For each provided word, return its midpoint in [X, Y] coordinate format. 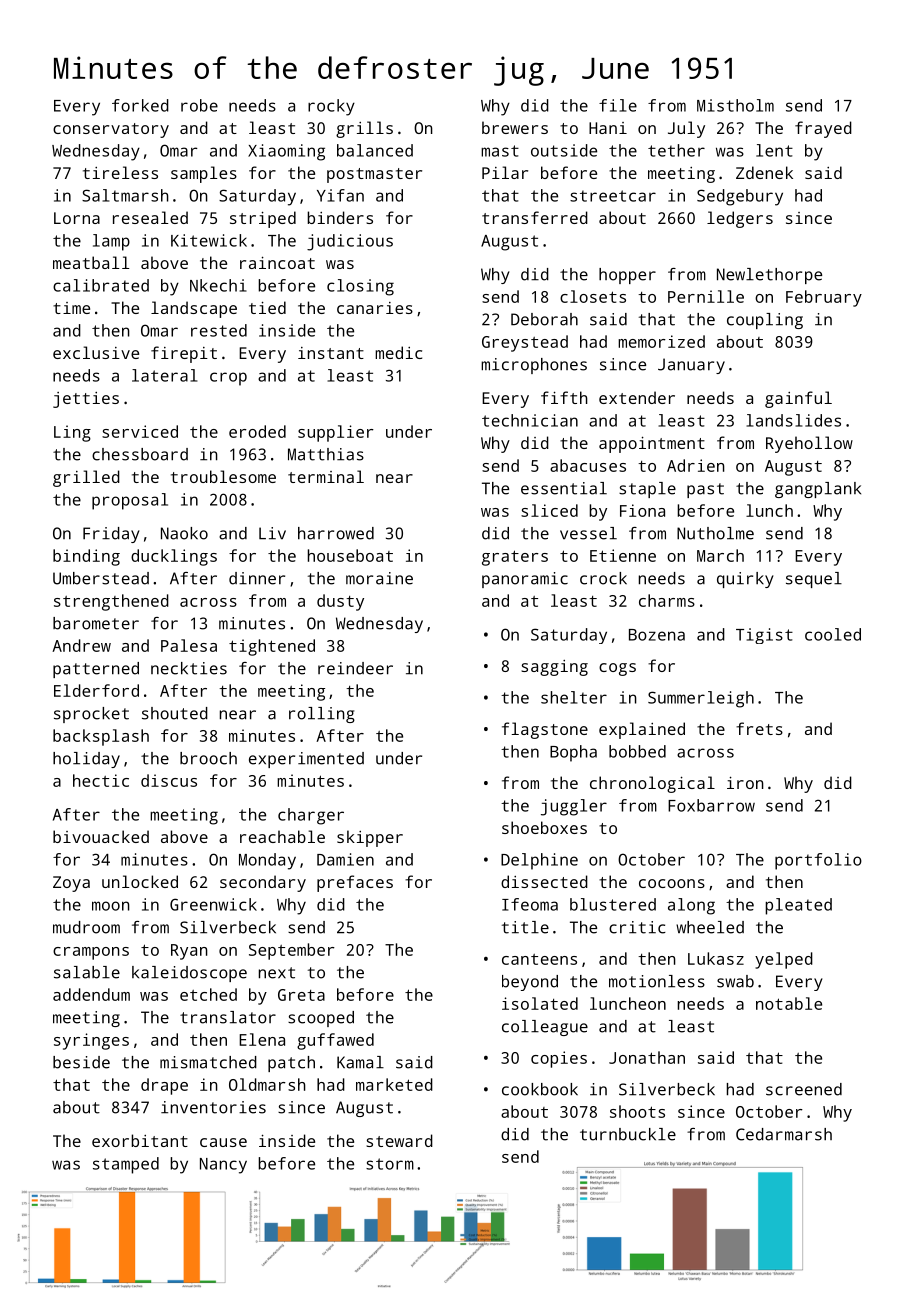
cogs [617, 669]
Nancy [223, 1166]
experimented [306, 760]
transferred [535, 217]
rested [219, 330]
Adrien [696, 465]
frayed [823, 129]
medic [398, 352]
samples [204, 174]
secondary [263, 883]
